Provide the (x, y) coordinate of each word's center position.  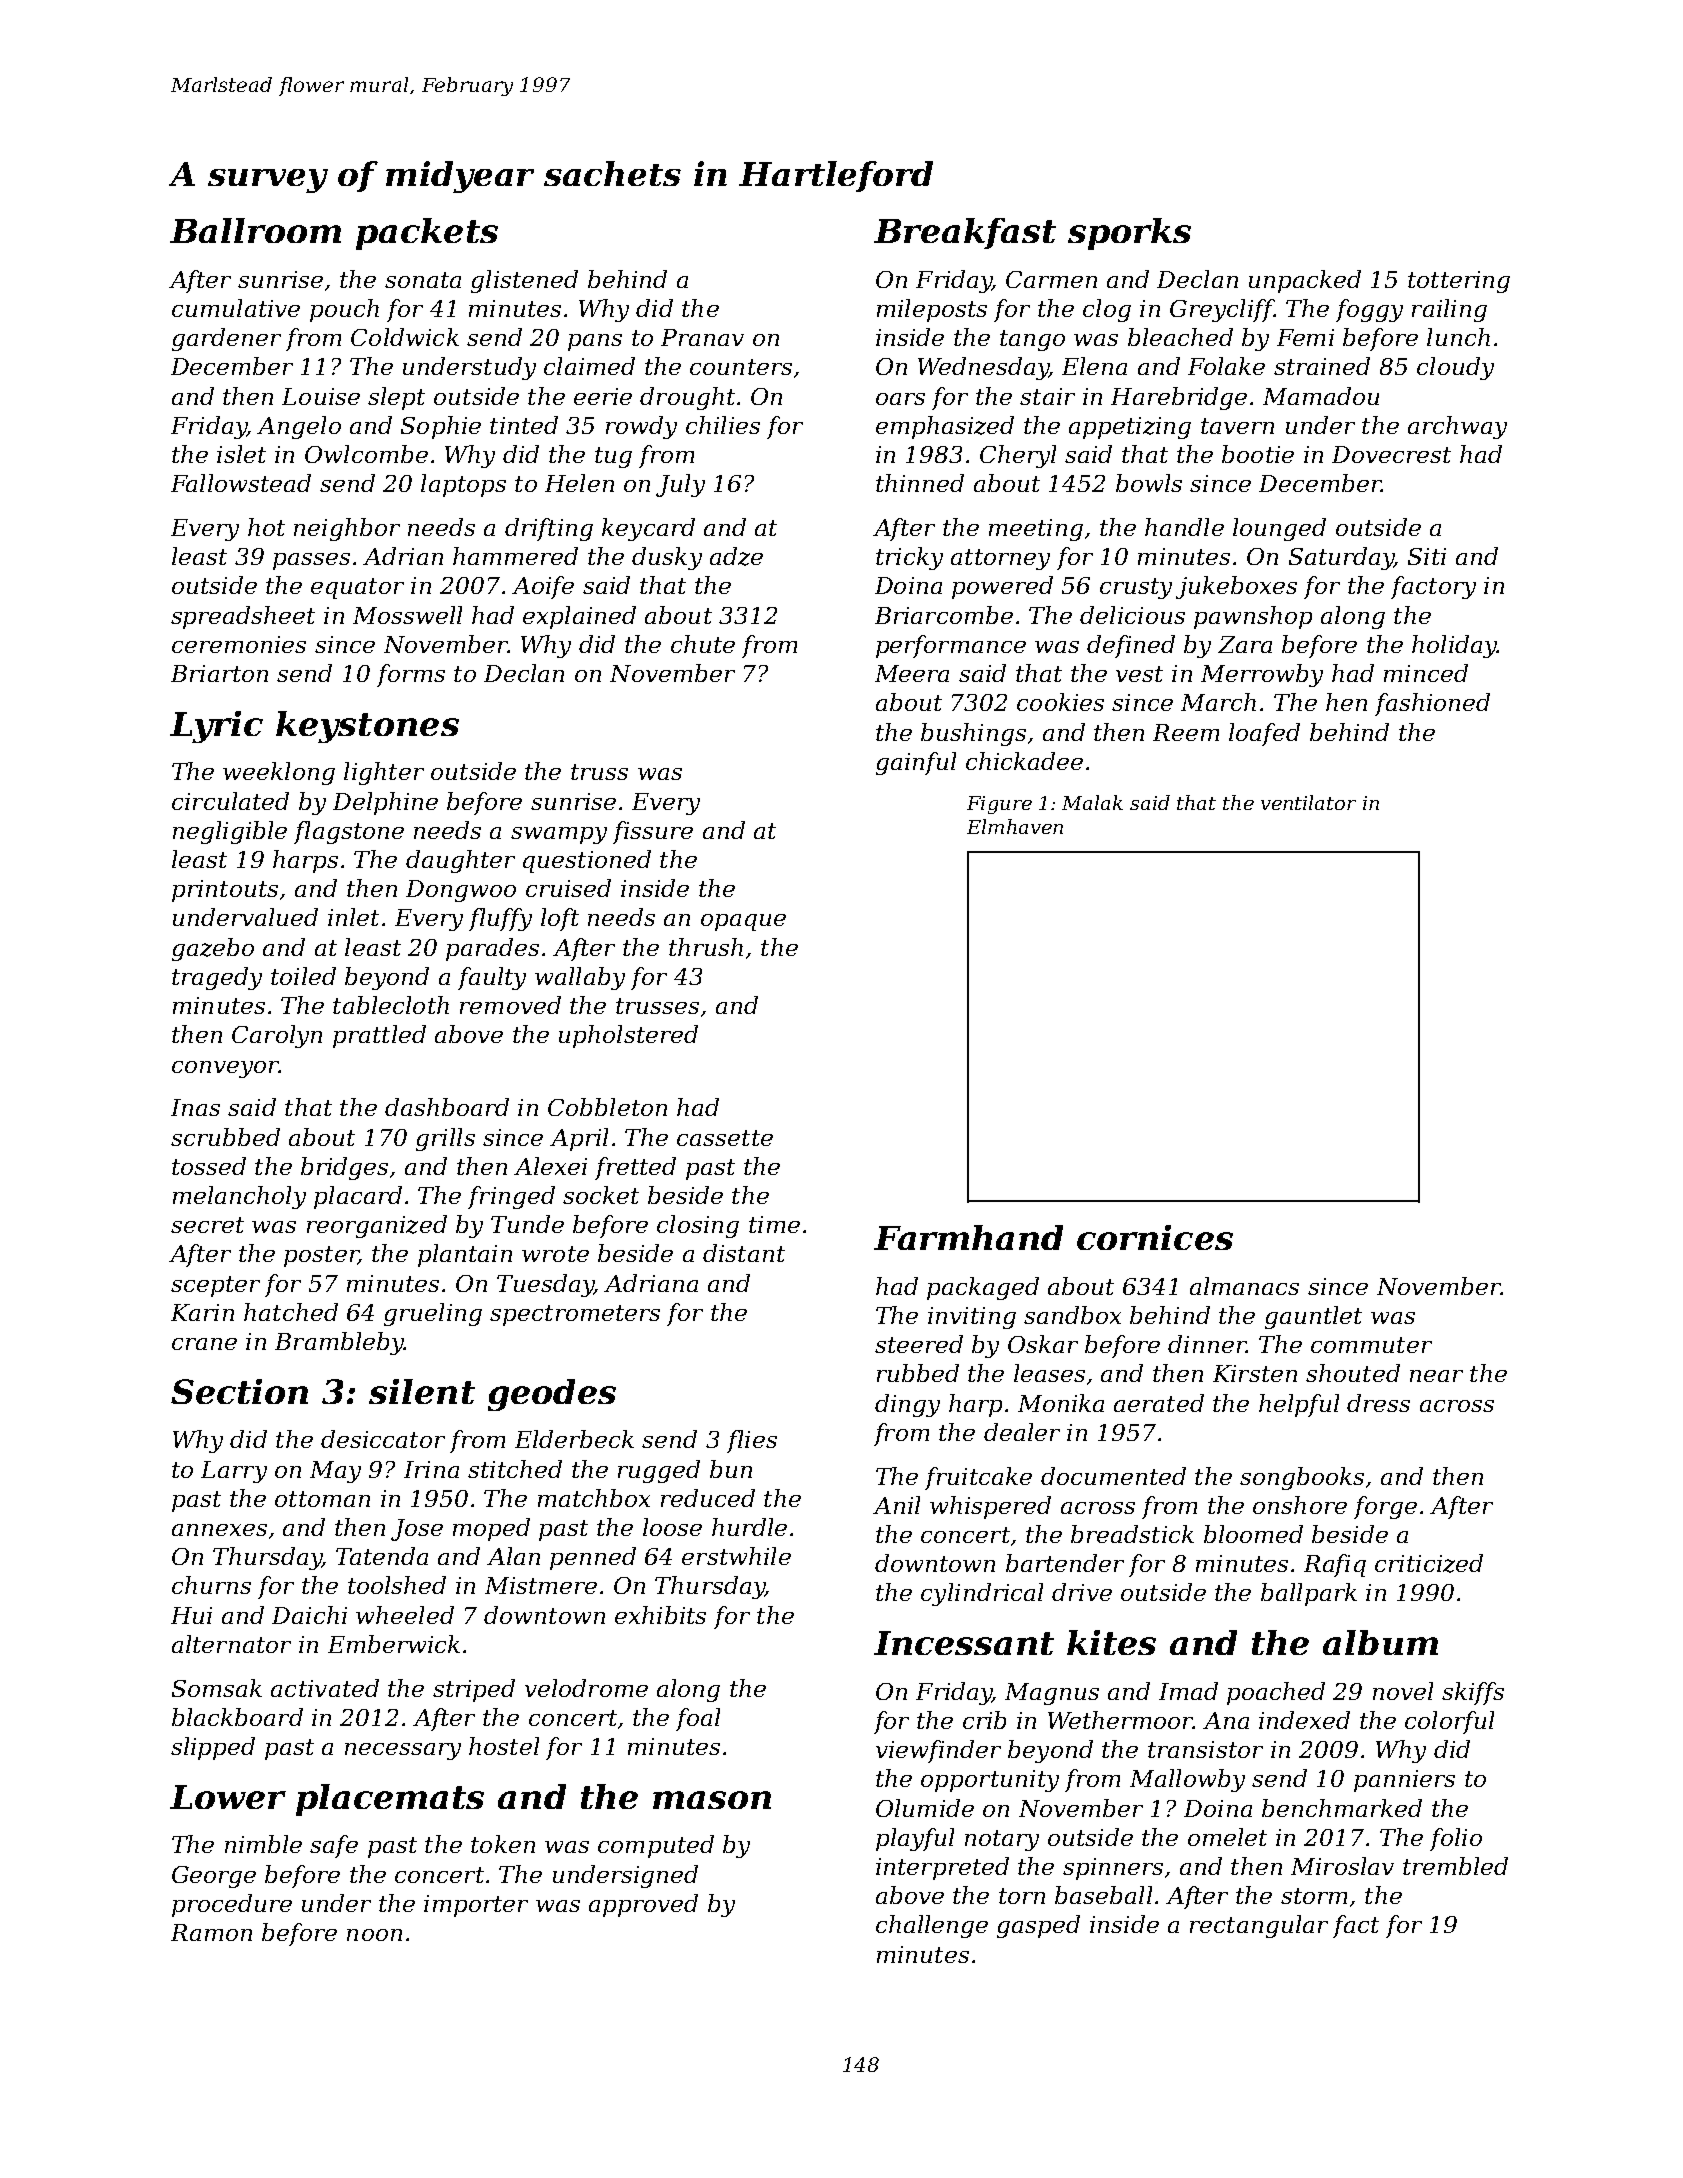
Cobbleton (607, 1107)
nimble (263, 1844)
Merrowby (1262, 675)
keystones (367, 727)
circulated (230, 801)
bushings (973, 734)
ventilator (1308, 802)
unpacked (1305, 281)
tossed (209, 1166)
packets (427, 234)
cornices (1155, 1237)
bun (731, 1469)
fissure (653, 832)
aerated (1159, 1403)
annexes (219, 1530)
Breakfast (965, 233)
